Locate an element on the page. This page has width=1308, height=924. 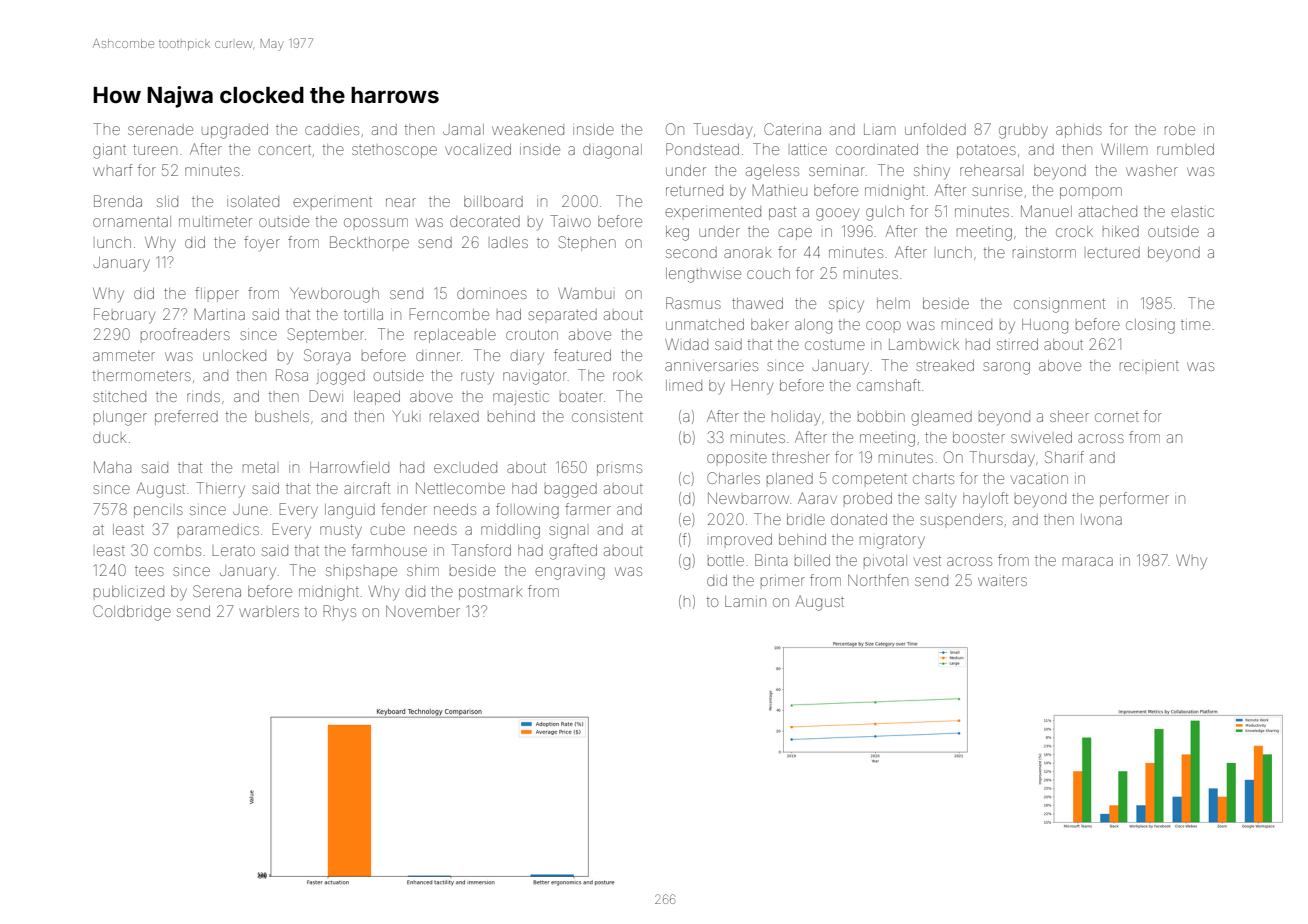
Aarav is located at coordinates (817, 498).
